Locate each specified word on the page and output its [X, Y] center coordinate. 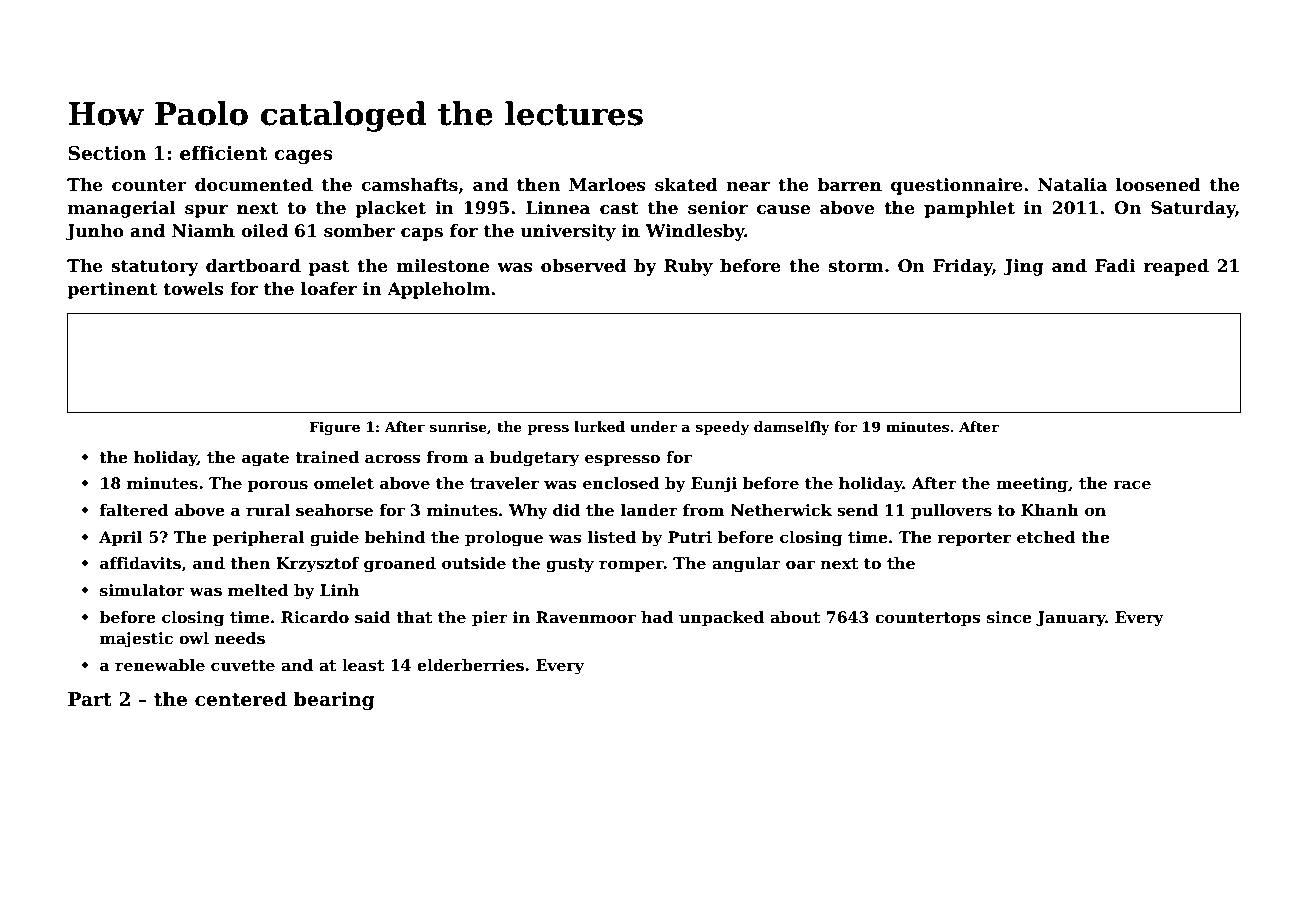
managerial [122, 209]
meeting [1032, 485]
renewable [160, 665]
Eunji [714, 485]
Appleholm [438, 290]
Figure [334, 428]
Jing [1023, 267]
